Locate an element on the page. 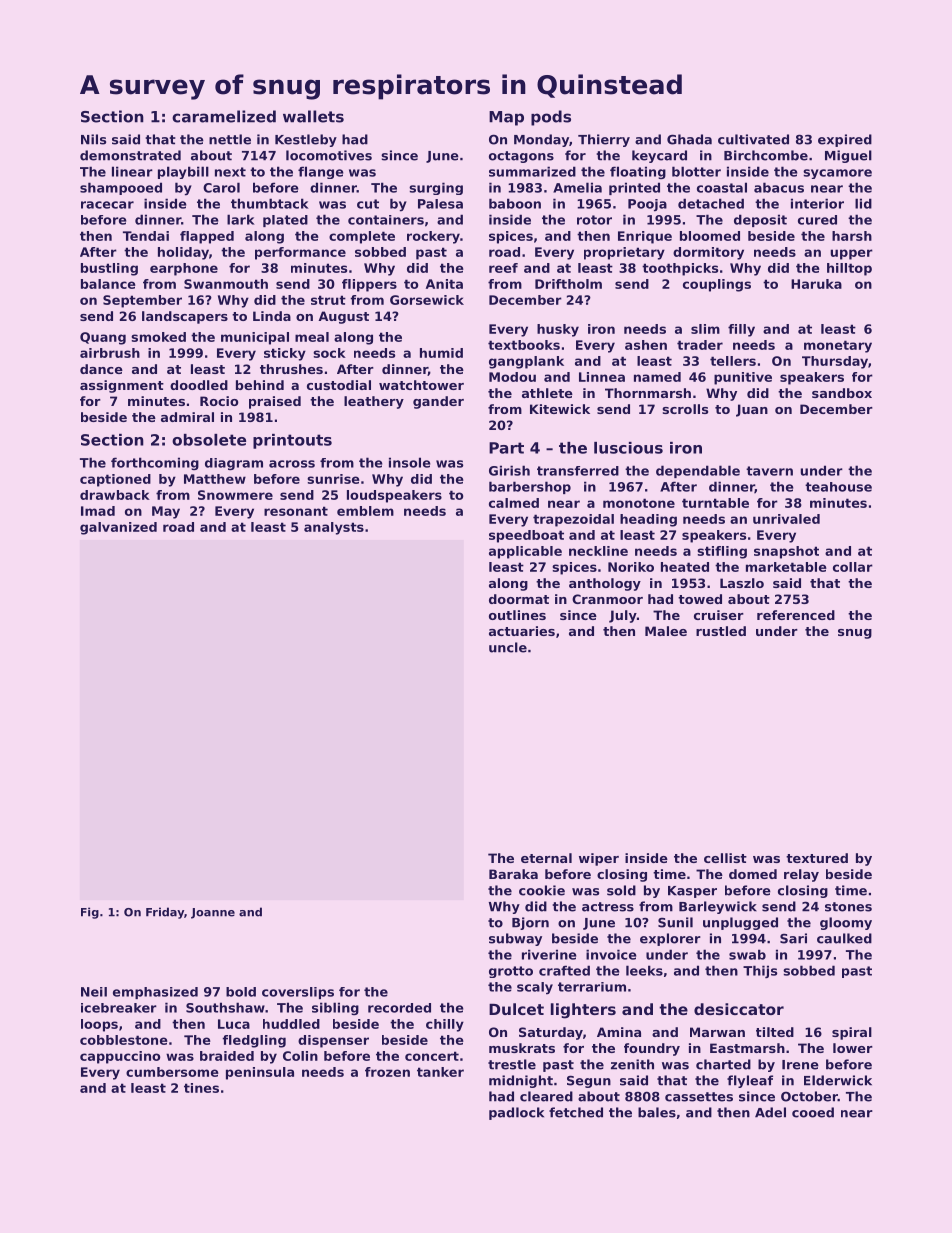  cumbersome is located at coordinates (172, 1072).
